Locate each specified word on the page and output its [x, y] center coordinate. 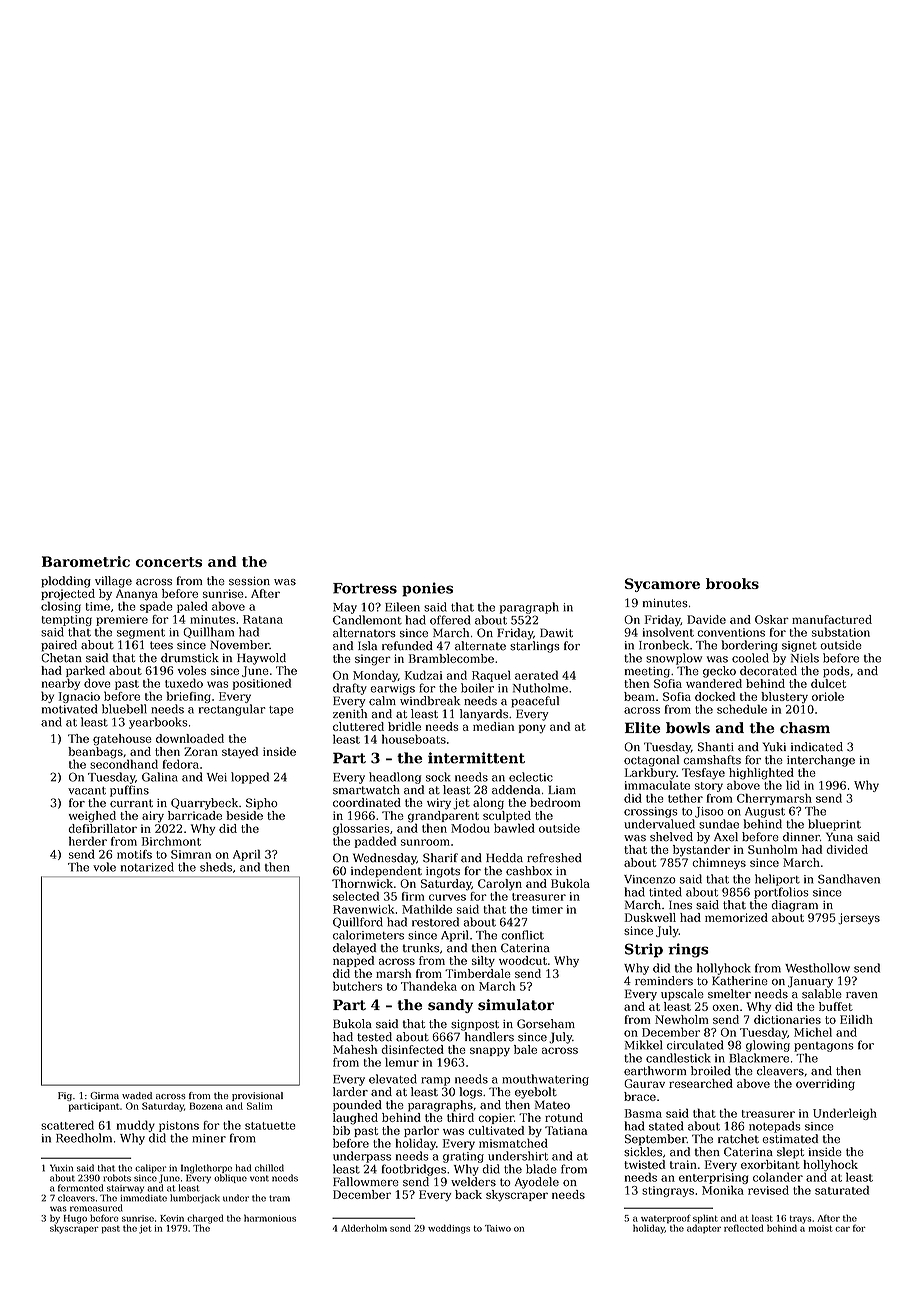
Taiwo [498, 1228]
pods [836, 672]
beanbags [95, 753]
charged [205, 1219]
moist [821, 1228]
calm [382, 701]
